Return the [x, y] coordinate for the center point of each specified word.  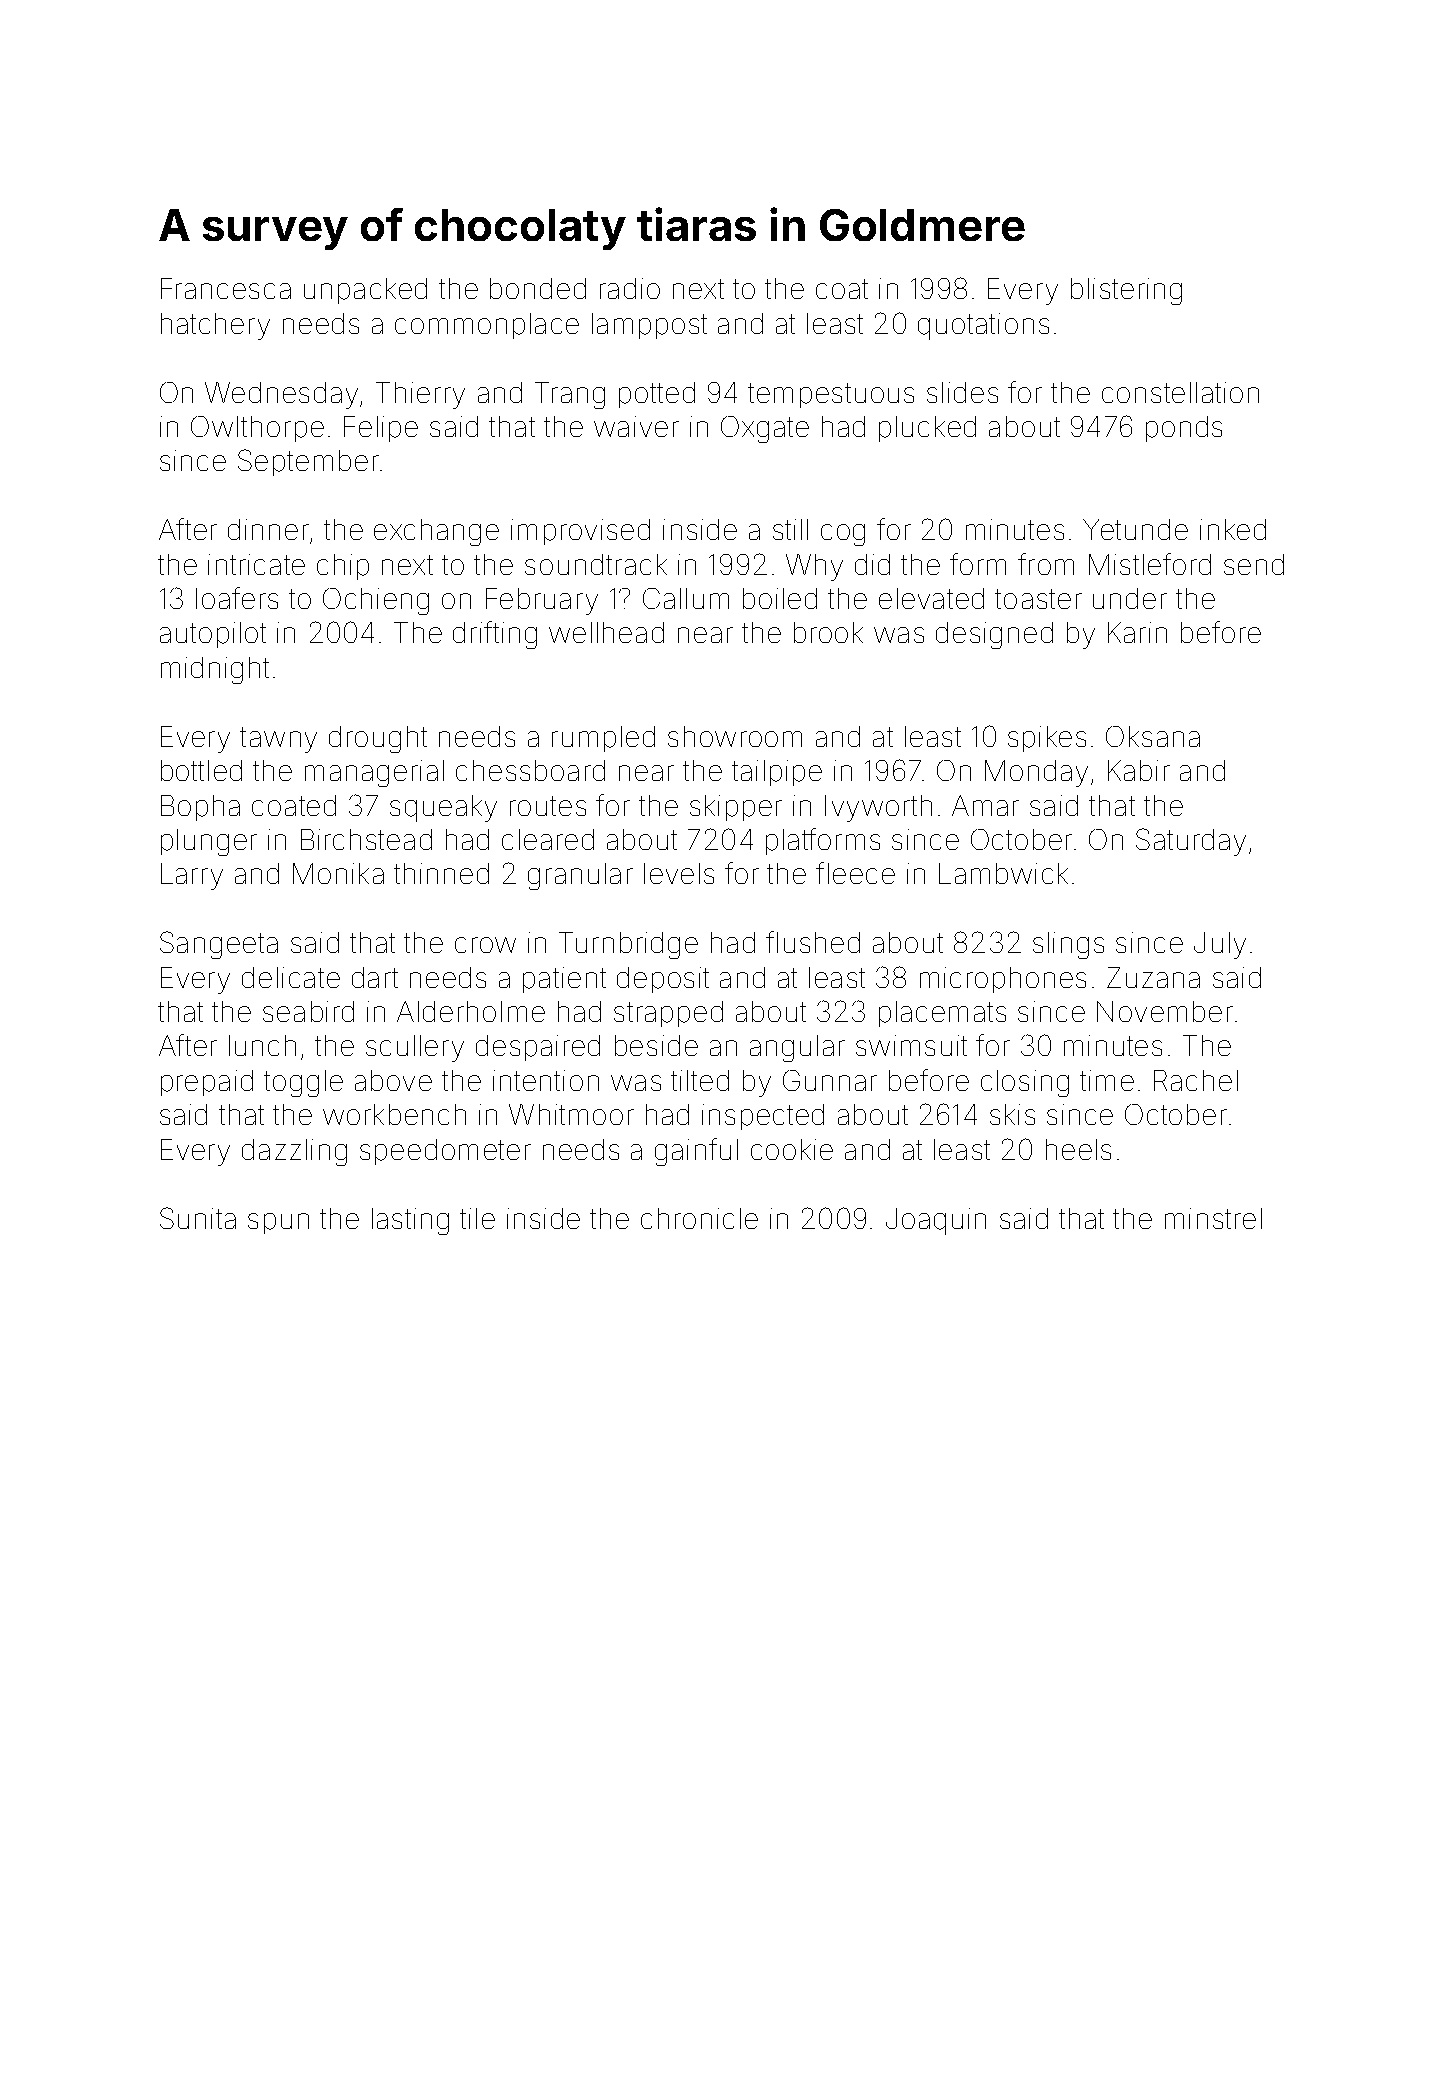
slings [1068, 945]
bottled [201, 770]
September [308, 462]
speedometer [445, 1152]
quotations [983, 326]
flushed [813, 942]
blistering [1126, 291]
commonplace [487, 326]
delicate [291, 977]
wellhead [606, 632]
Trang [570, 395]
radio [630, 288]
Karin [1137, 632]
